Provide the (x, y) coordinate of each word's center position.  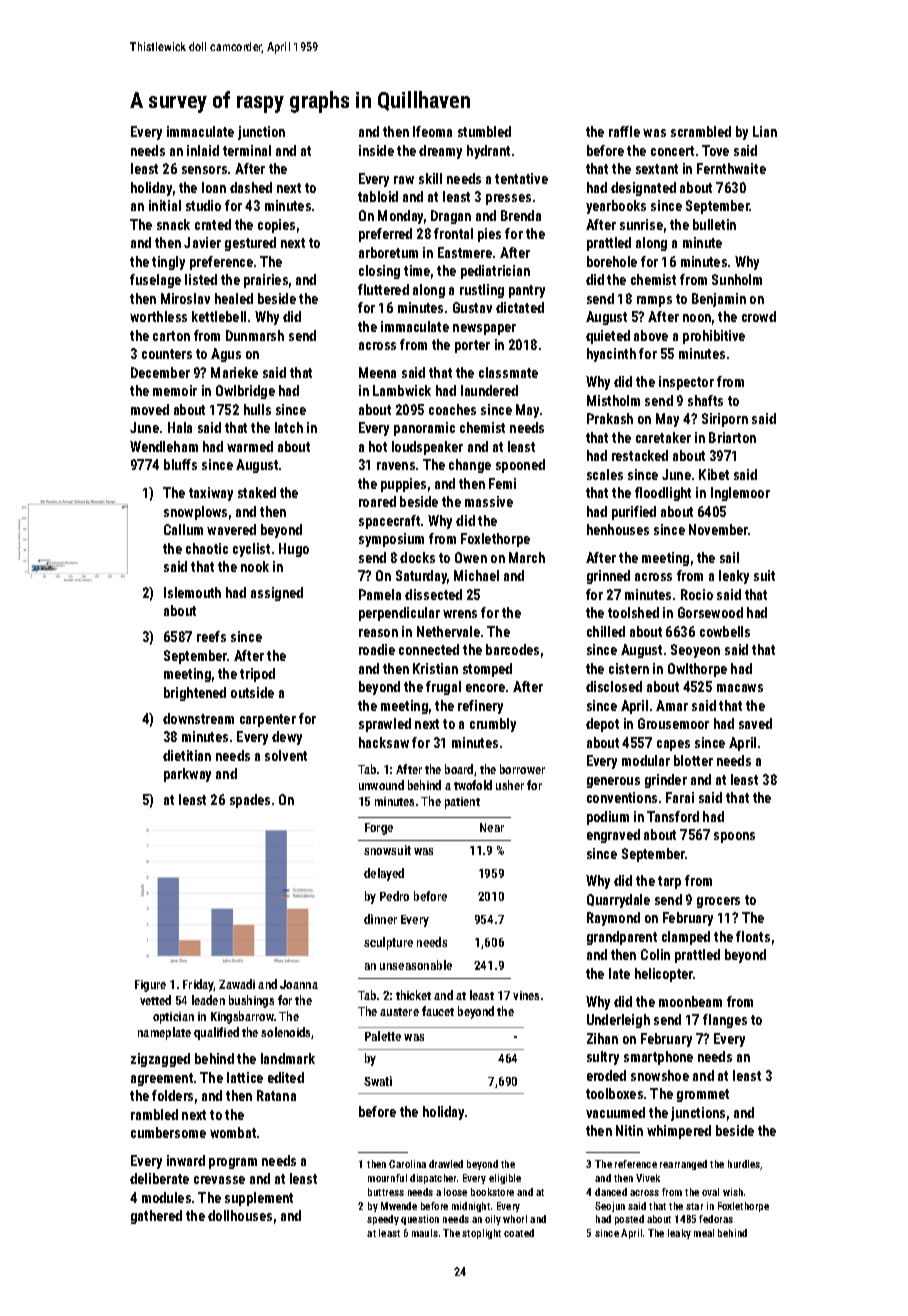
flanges (725, 1021)
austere (399, 1012)
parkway (187, 775)
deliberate (159, 1178)
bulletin (714, 224)
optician (173, 1018)
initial (165, 205)
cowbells (725, 631)
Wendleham (164, 446)
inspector (686, 383)
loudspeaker (427, 448)
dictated (520, 307)
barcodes (512, 649)
